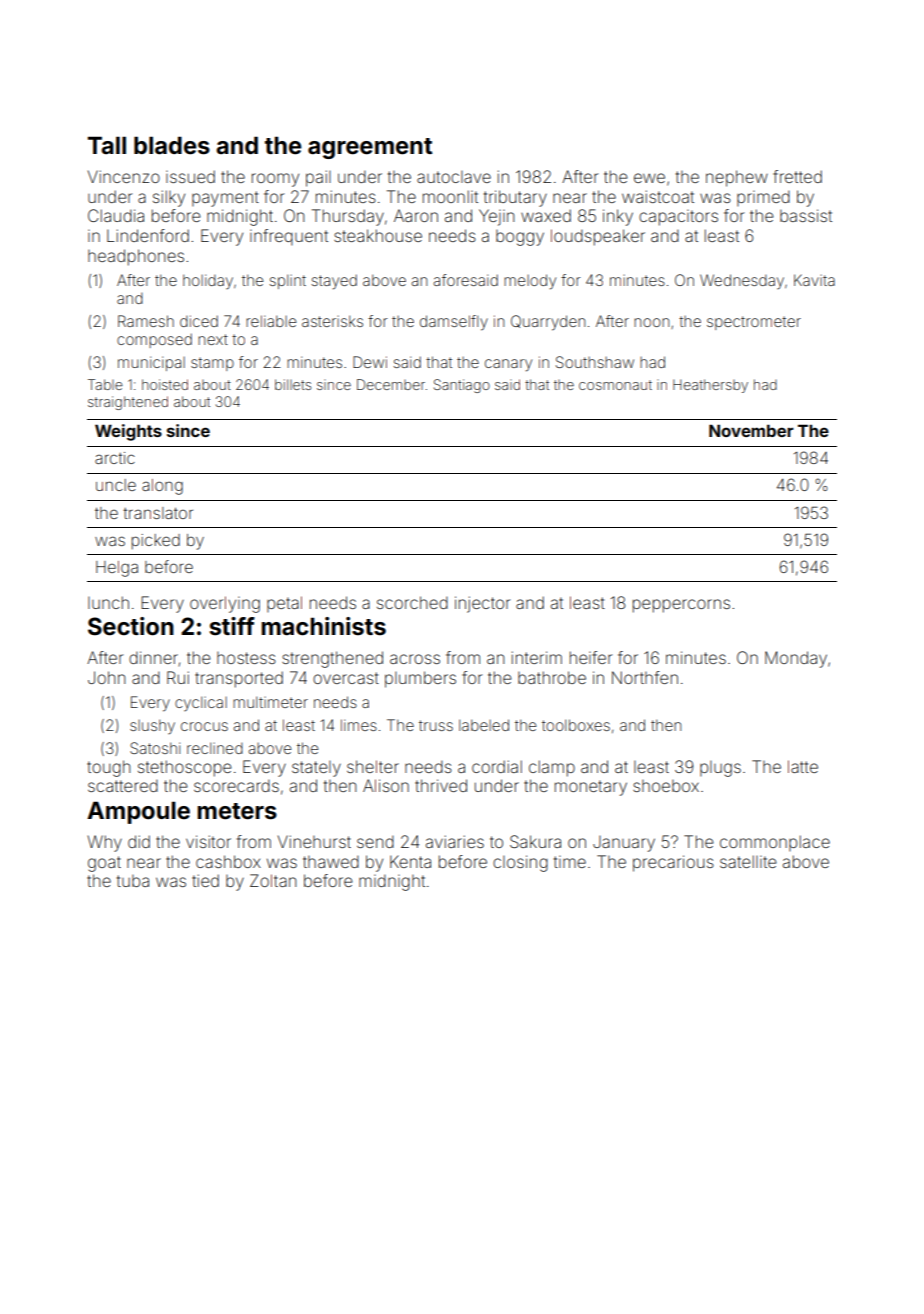 The width and height of the document is (924, 1314). What do you see at coordinates (482, 604) in the document?
I see `injector` at bounding box center [482, 604].
